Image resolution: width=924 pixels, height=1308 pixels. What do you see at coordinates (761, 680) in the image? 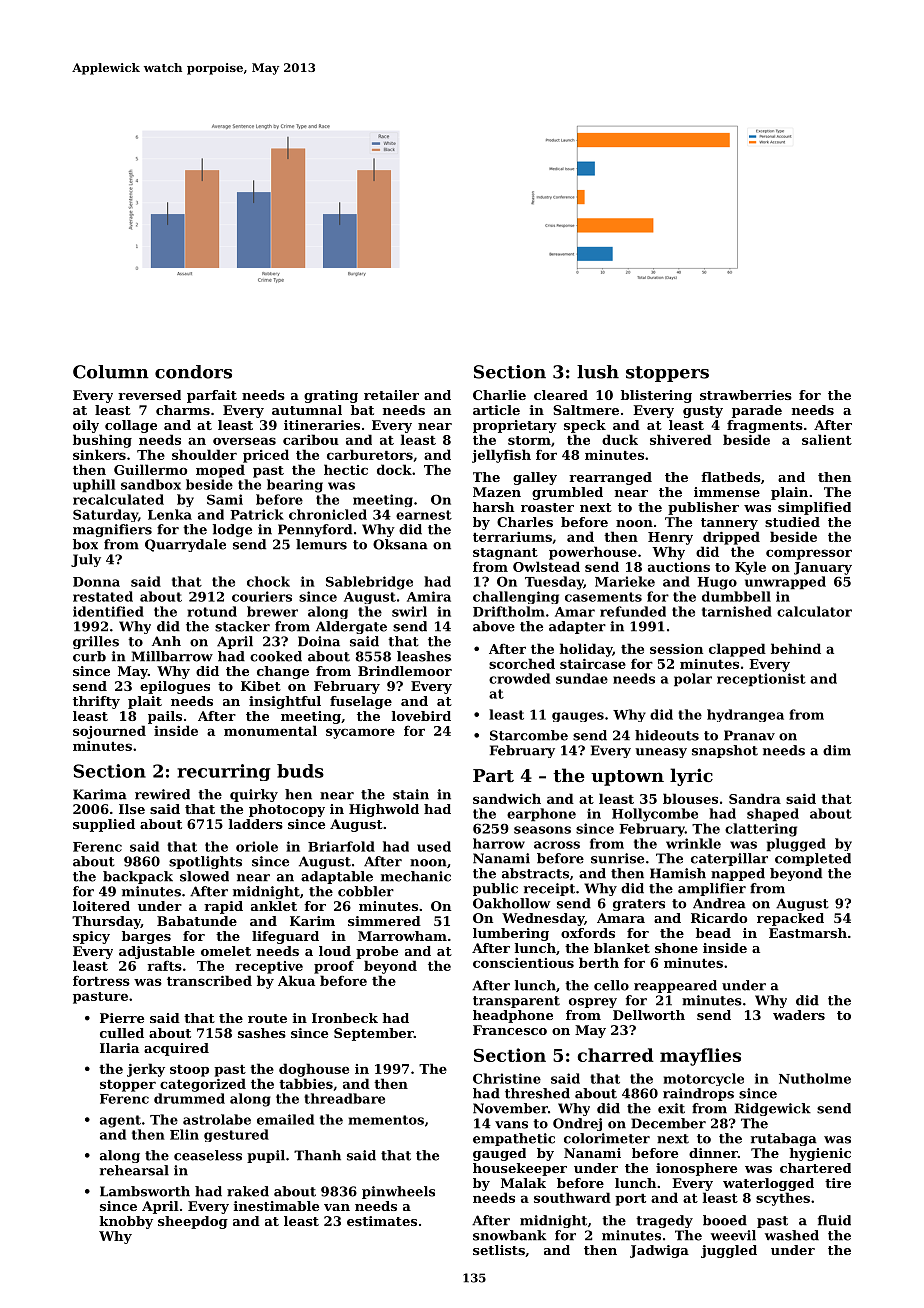
I see `receptionist` at bounding box center [761, 680].
